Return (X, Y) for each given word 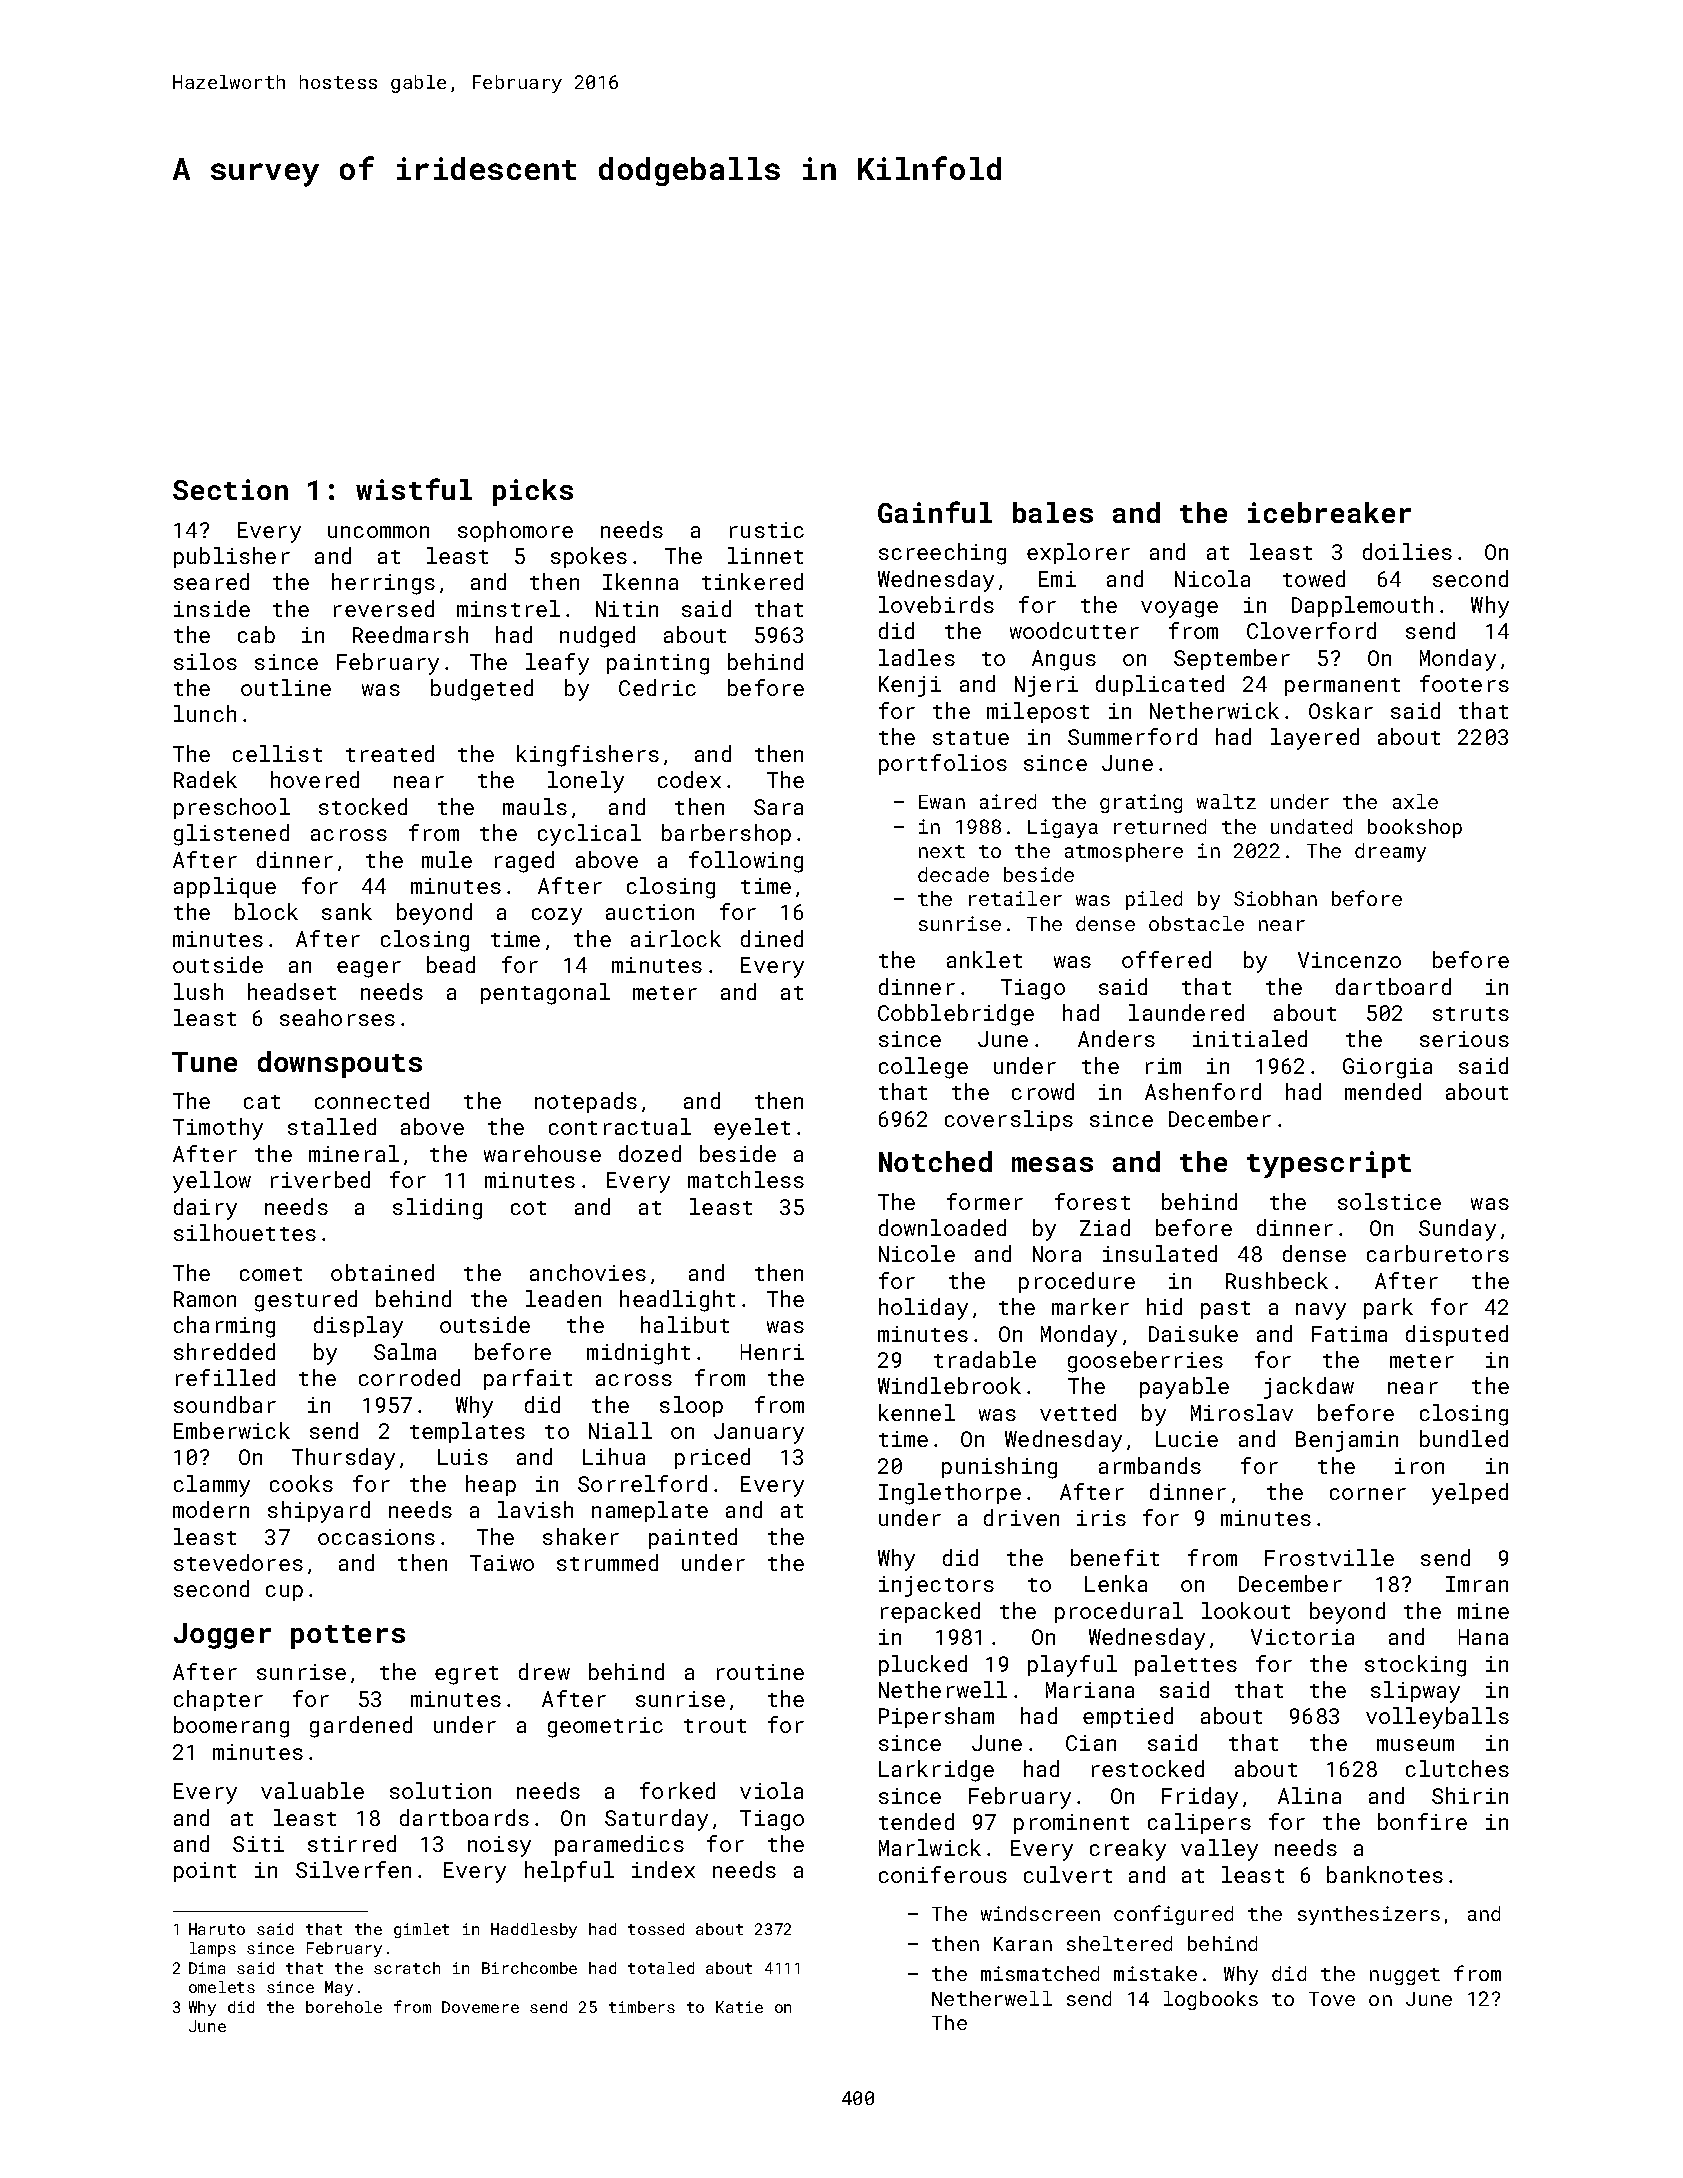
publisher (232, 557)
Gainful (935, 512)
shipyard (319, 1512)
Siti (258, 1844)
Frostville (1329, 1557)
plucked (923, 1665)
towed (1314, 578)
